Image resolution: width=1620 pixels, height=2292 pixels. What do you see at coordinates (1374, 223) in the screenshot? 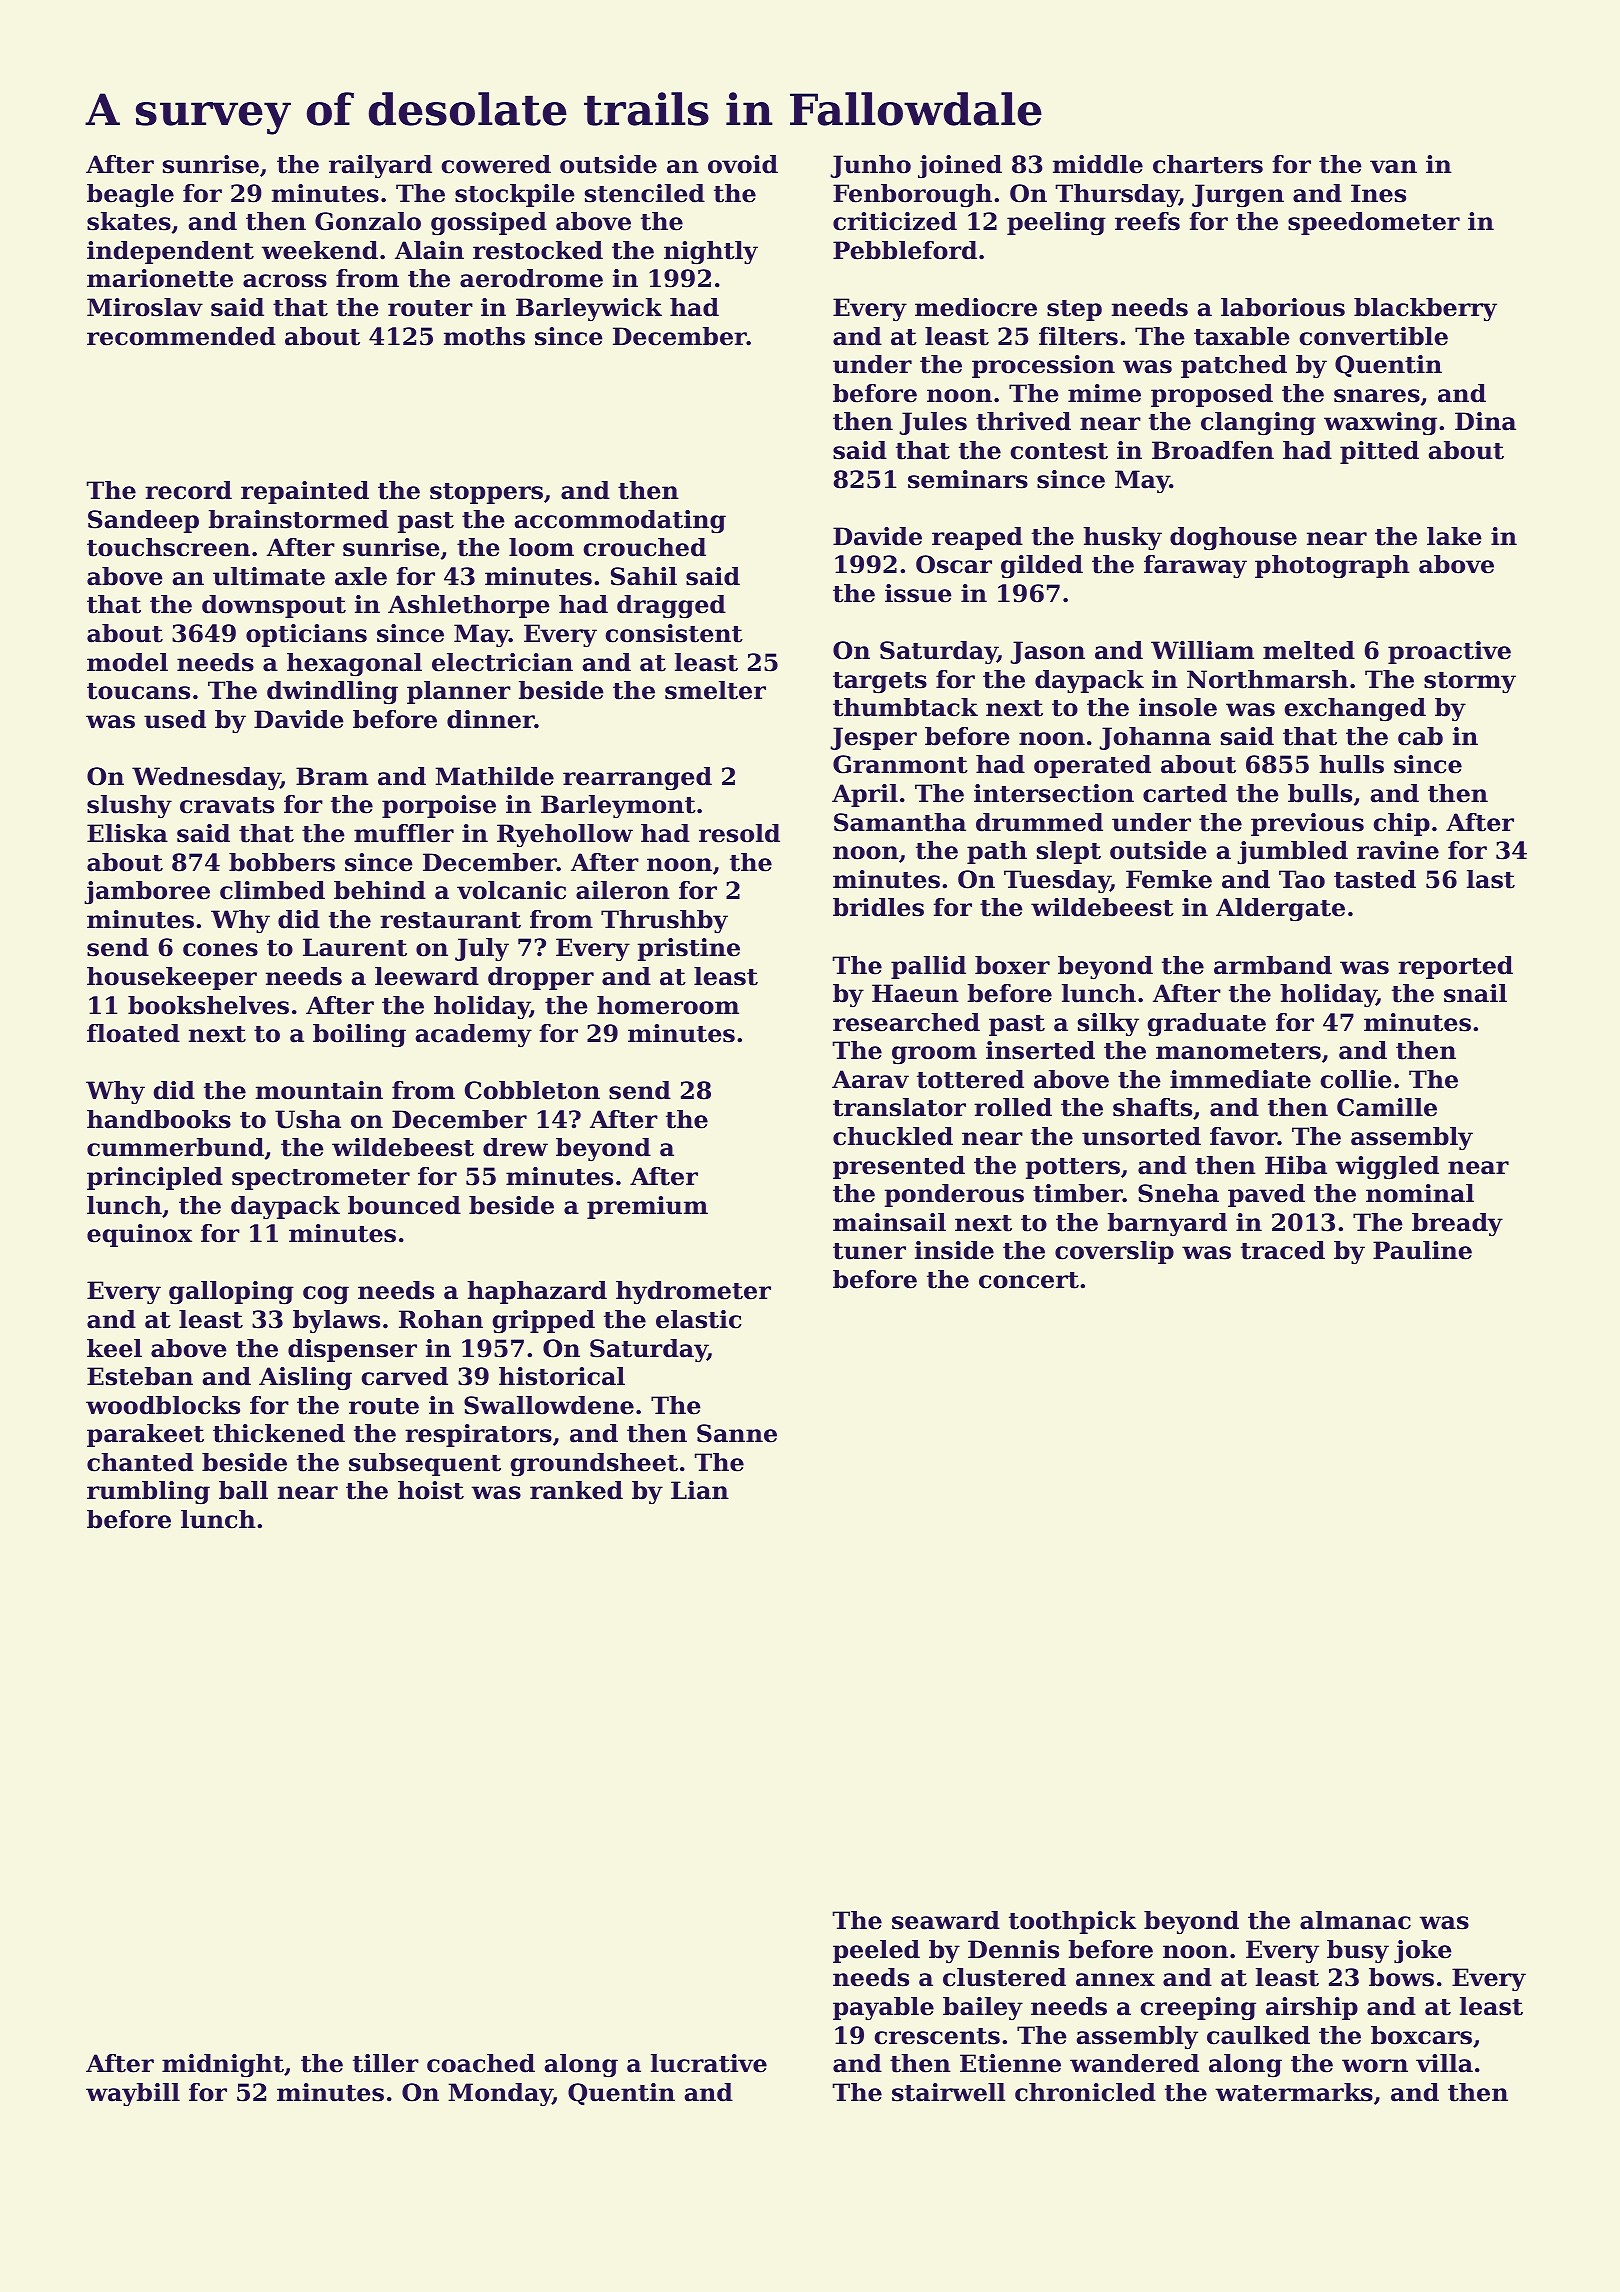
I see `speedometer` at bounding box center [1374, 223].
